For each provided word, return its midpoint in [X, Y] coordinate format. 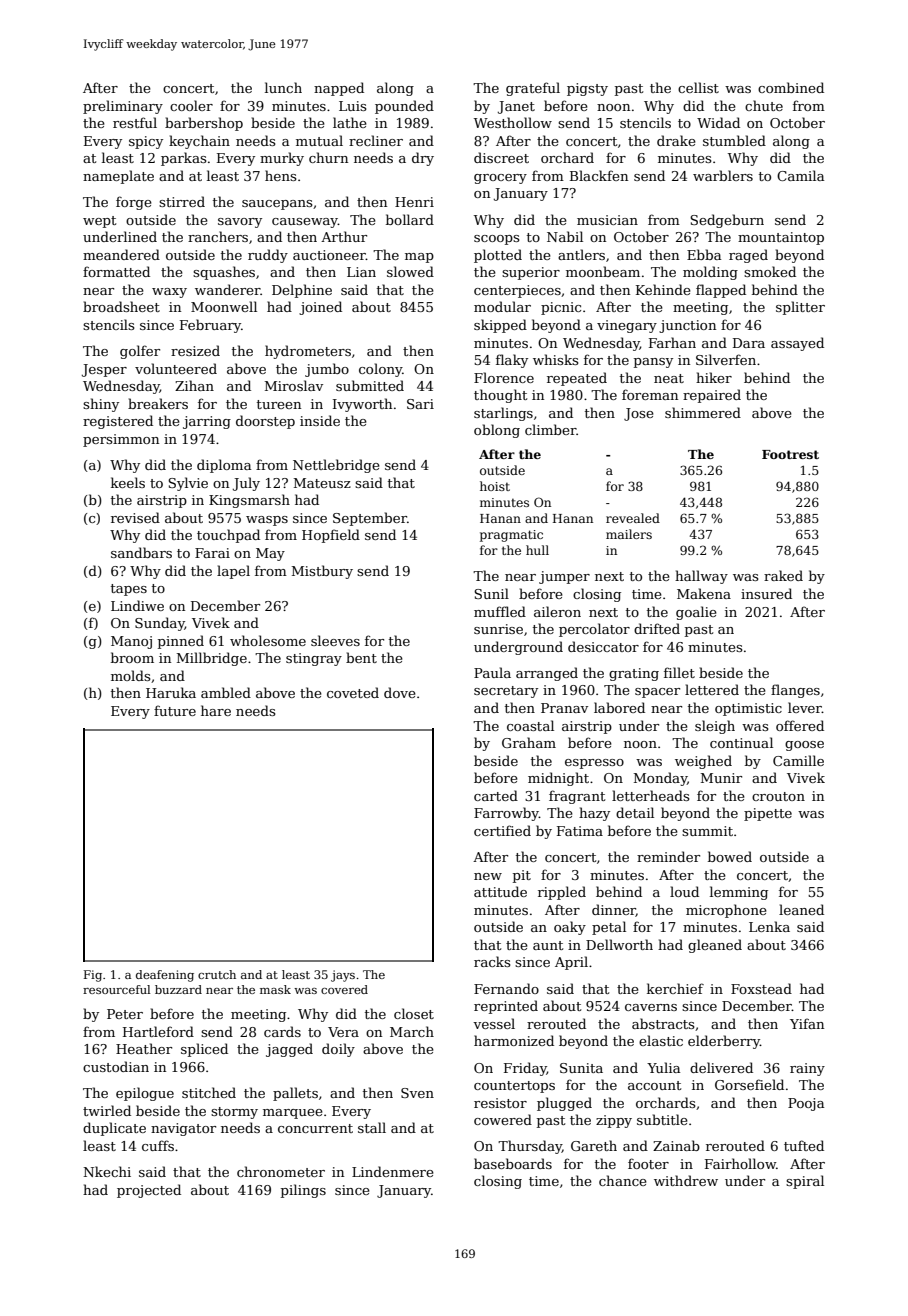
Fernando [506, 988]
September [370, 519]
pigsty [587, 89]
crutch [217, 974]
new [488, 876]
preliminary [123, 107]
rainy [807, 1069]
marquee [293, 1114]
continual [741, 742]
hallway [701, 577]
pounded [404, 107]
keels [128, 482]
